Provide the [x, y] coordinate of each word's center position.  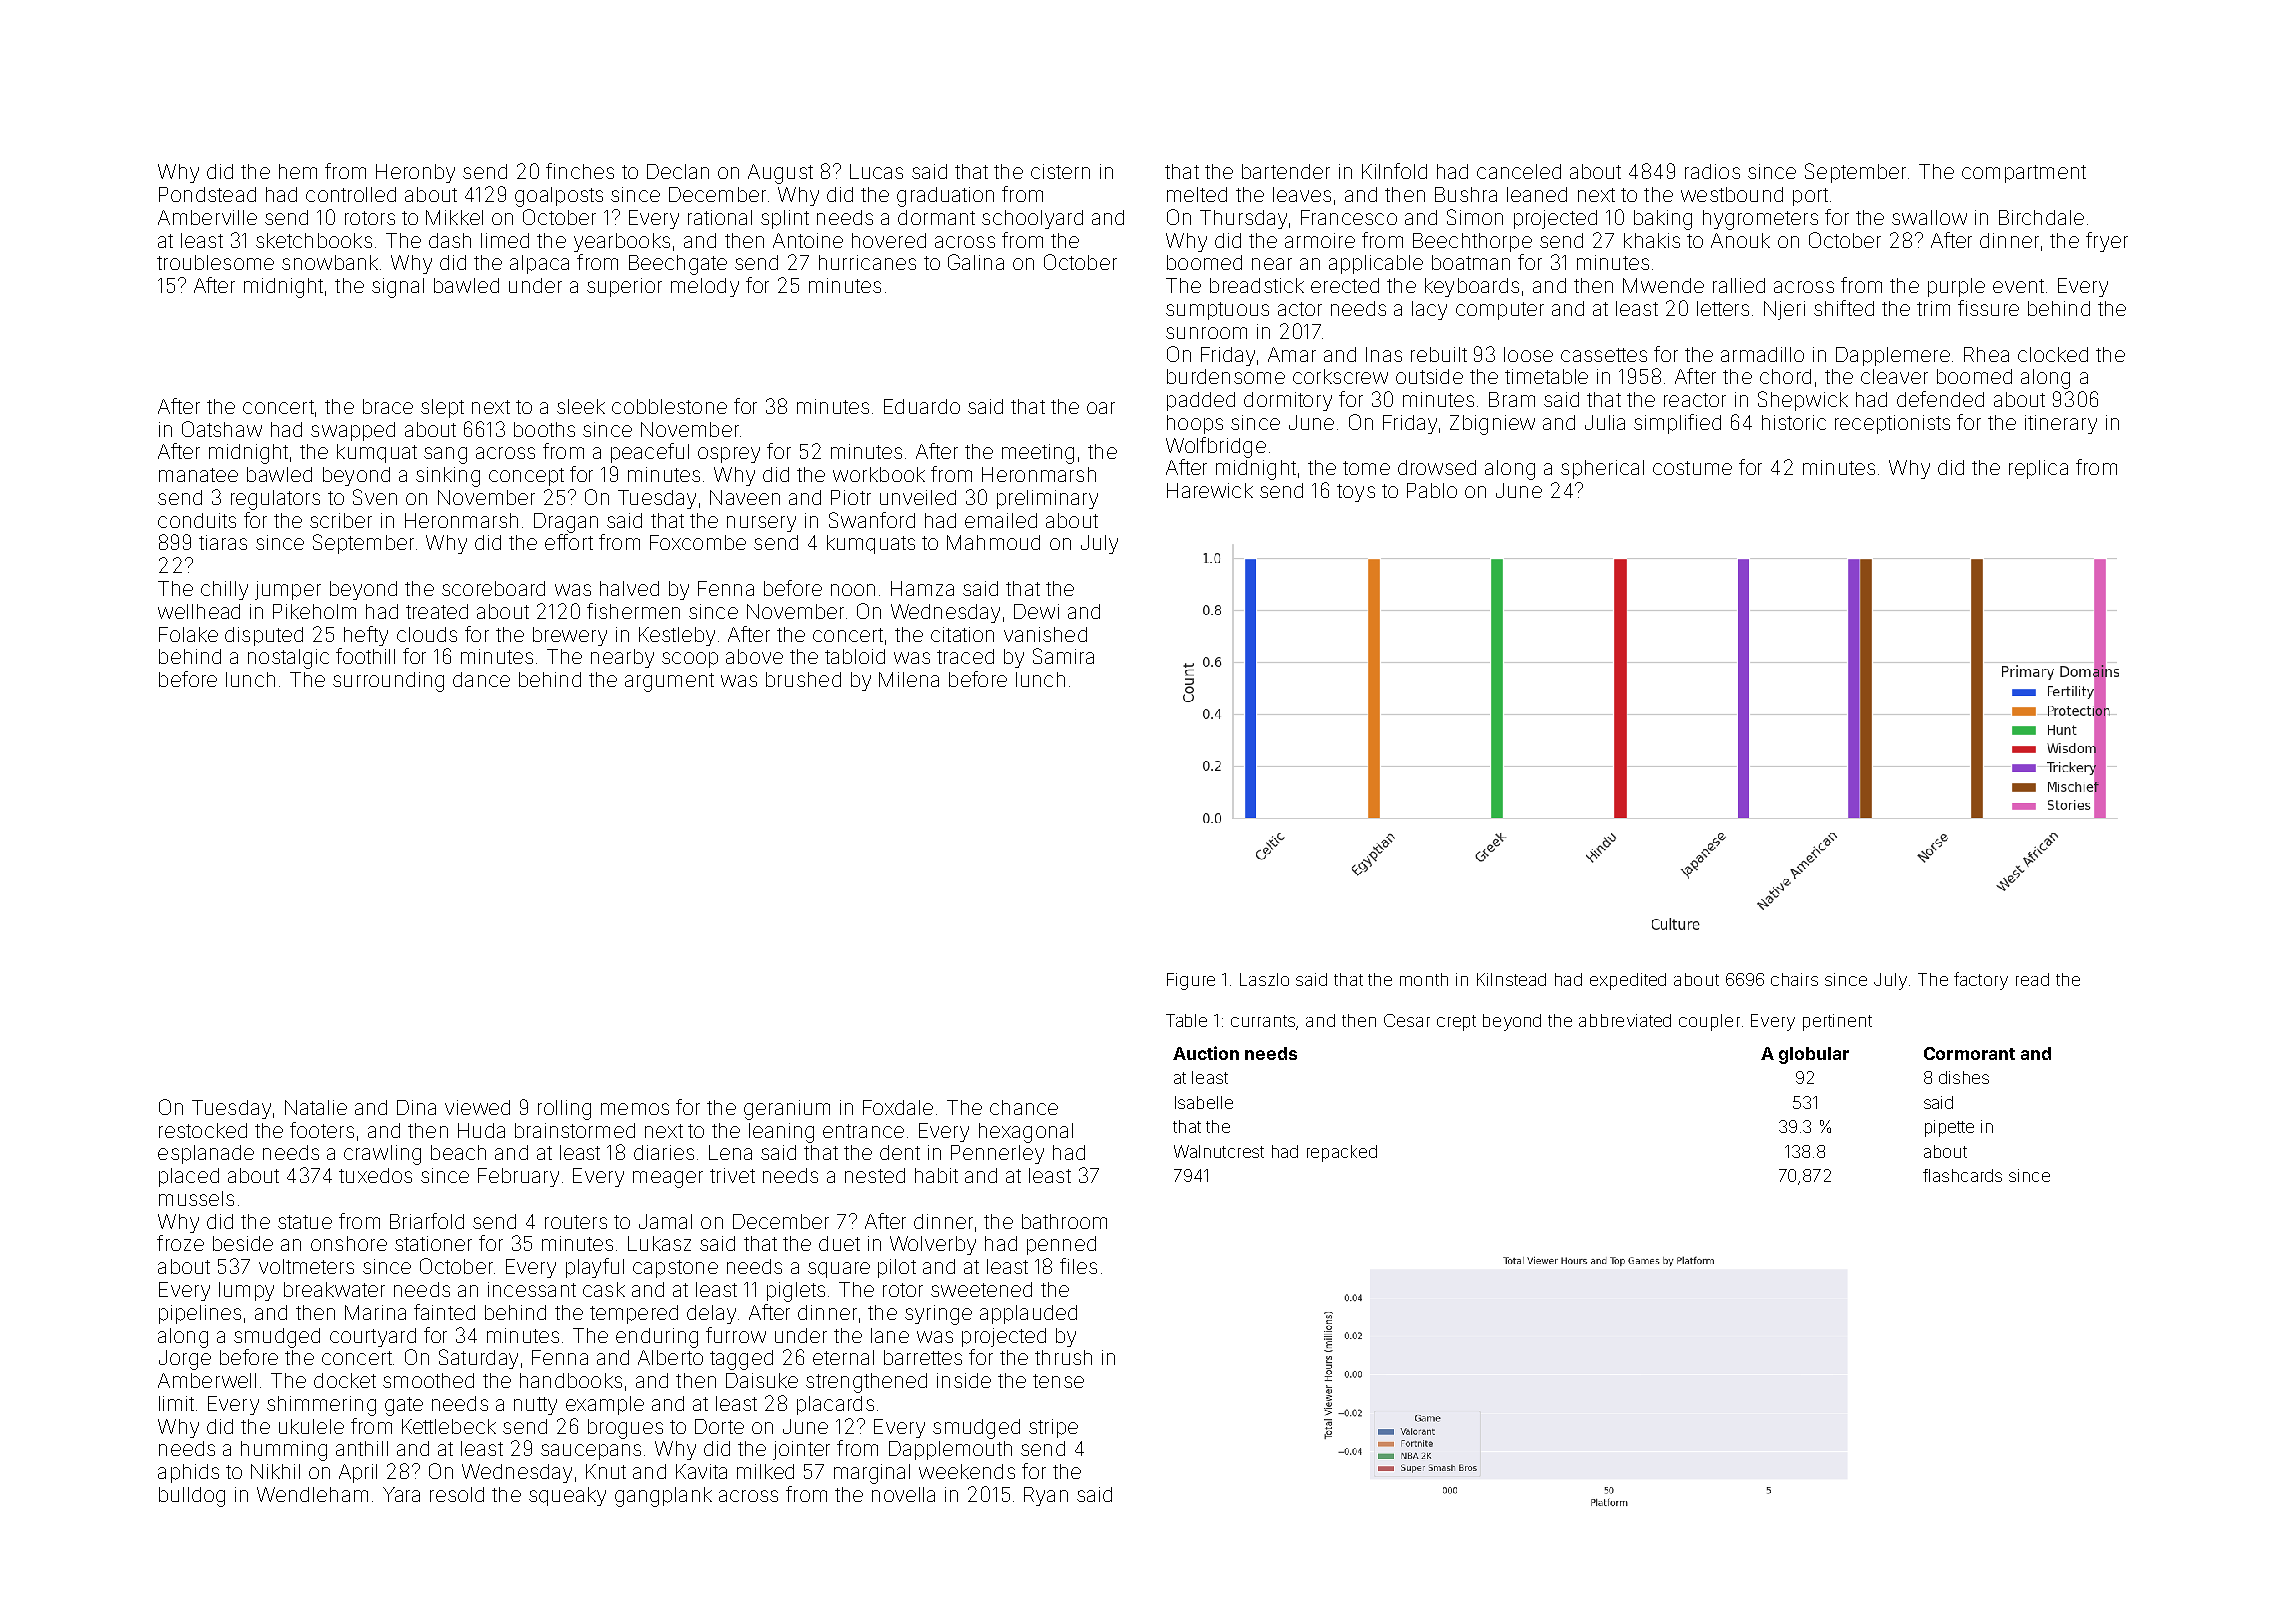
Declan [678, 171]
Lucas [876, 171]
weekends [967, 1471]
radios [1712, 171]
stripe [1053, 1428]
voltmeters [306, 1266]
